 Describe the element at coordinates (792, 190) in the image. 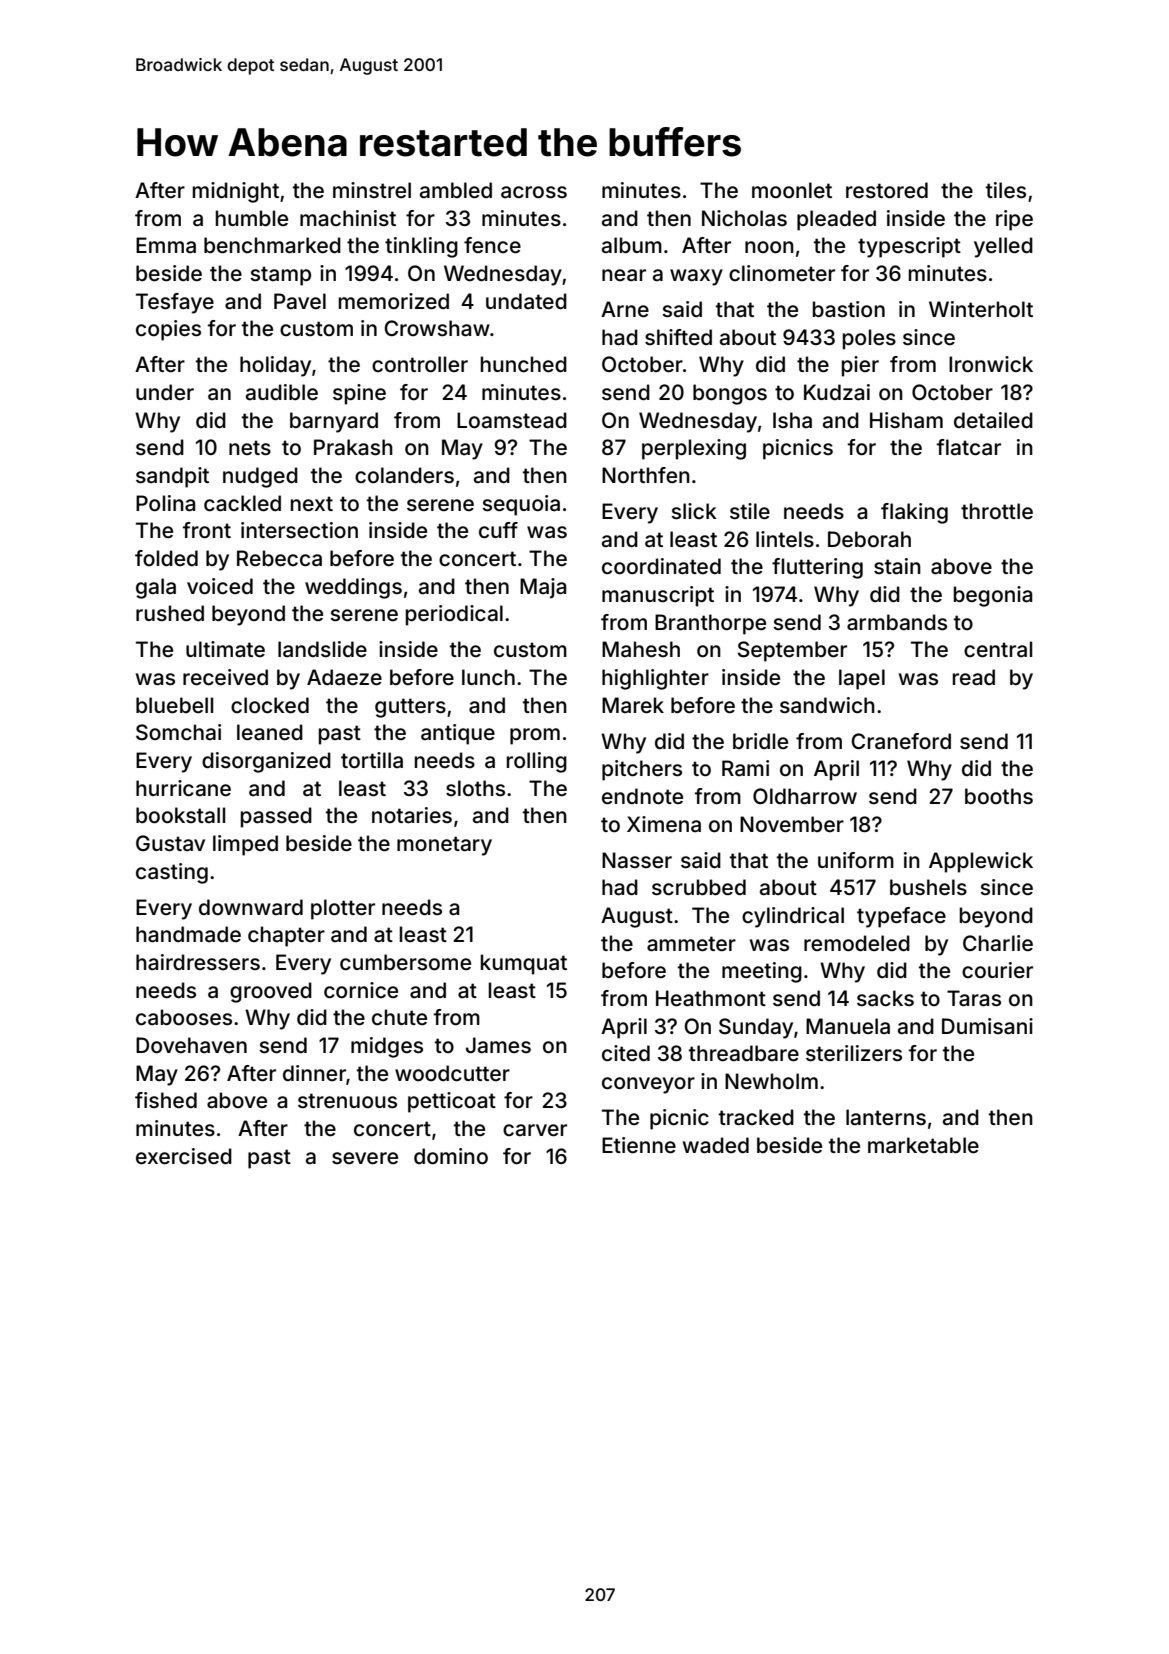

I see `moonlet` at that location.
